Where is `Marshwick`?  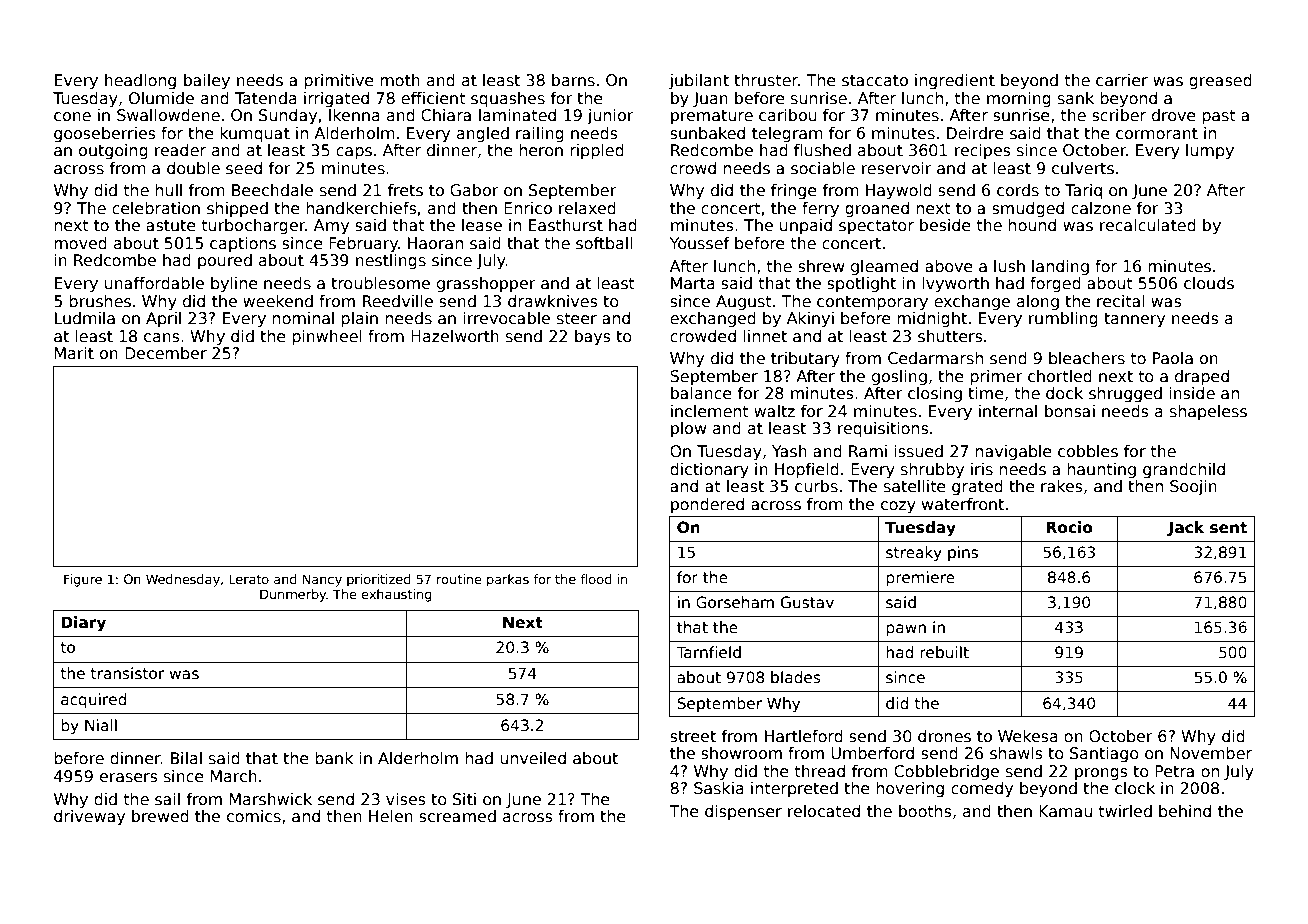
Marshwick is located at coordinates (271, 799).
